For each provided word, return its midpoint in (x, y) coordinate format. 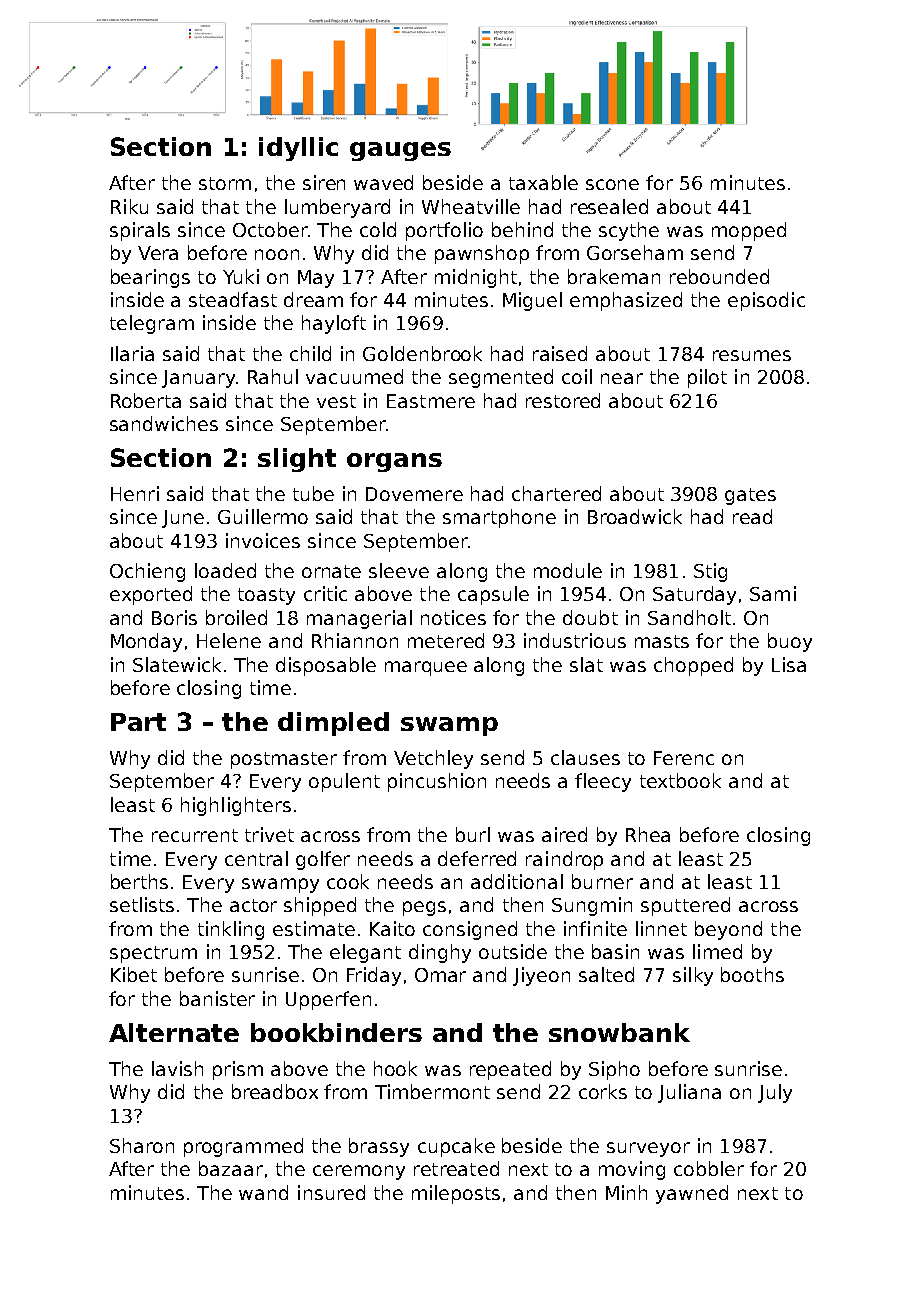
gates (750, 496)
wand (263, 1192)
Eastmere (431, 401)
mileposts (456, 1194)
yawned (692, 1194)
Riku (129, 206)
